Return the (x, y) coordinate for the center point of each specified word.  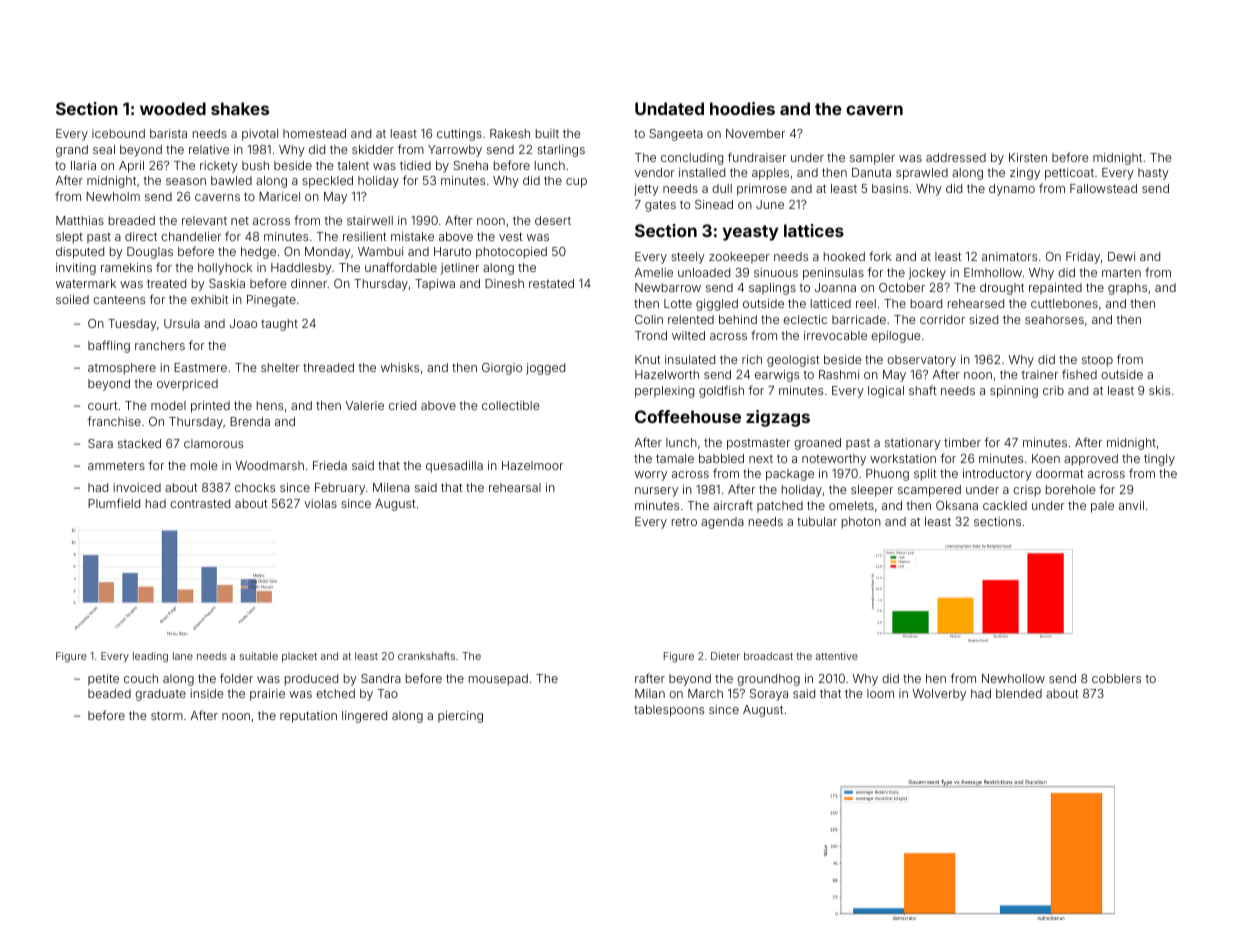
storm (167, 715)
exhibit (209, 299)
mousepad (498, 680)
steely (688, 258)
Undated (669, 108)
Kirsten (1028, 157)
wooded (173, 108)
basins (890, 188)
